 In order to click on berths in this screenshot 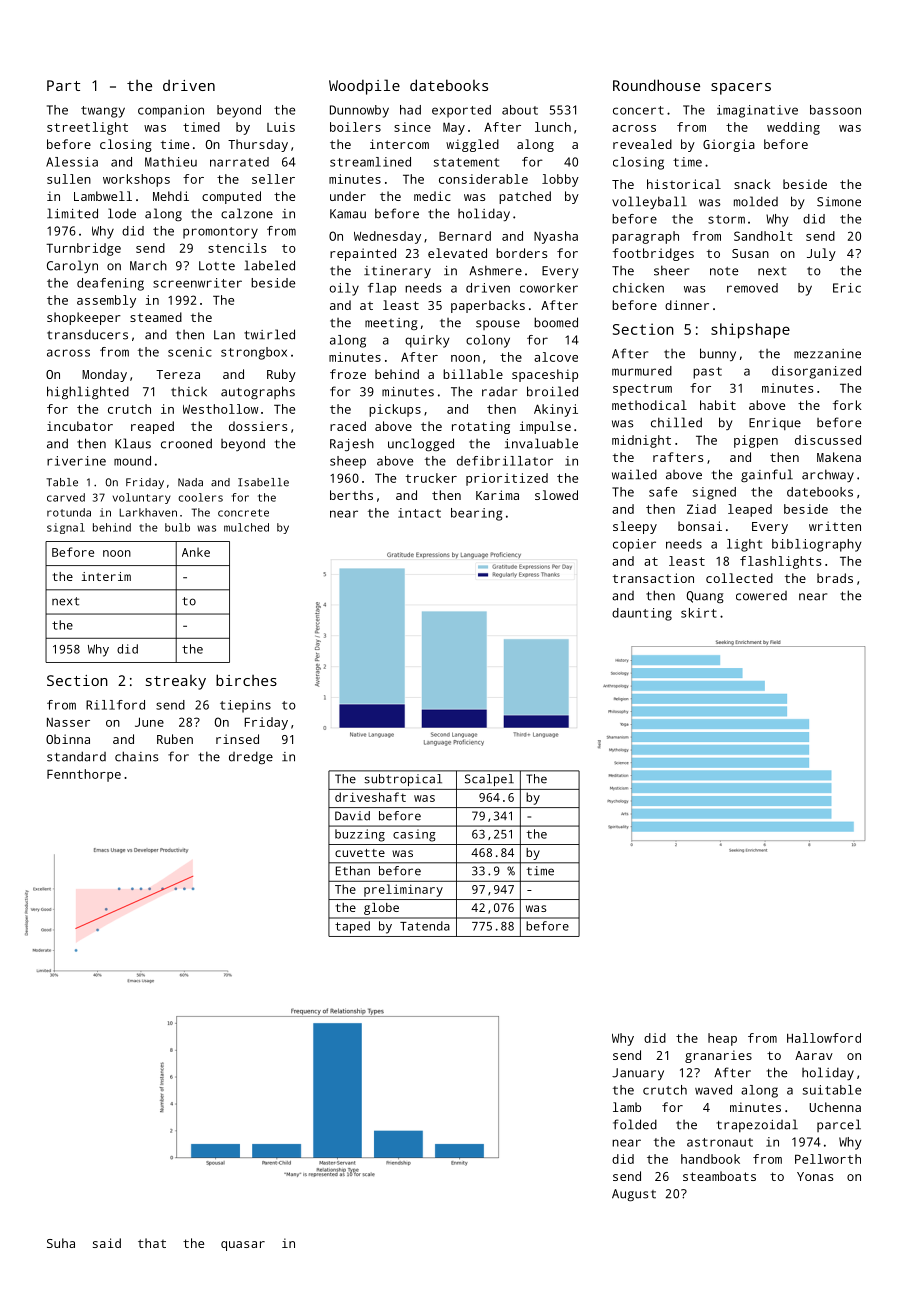, I will do `click(351, 495)`.
